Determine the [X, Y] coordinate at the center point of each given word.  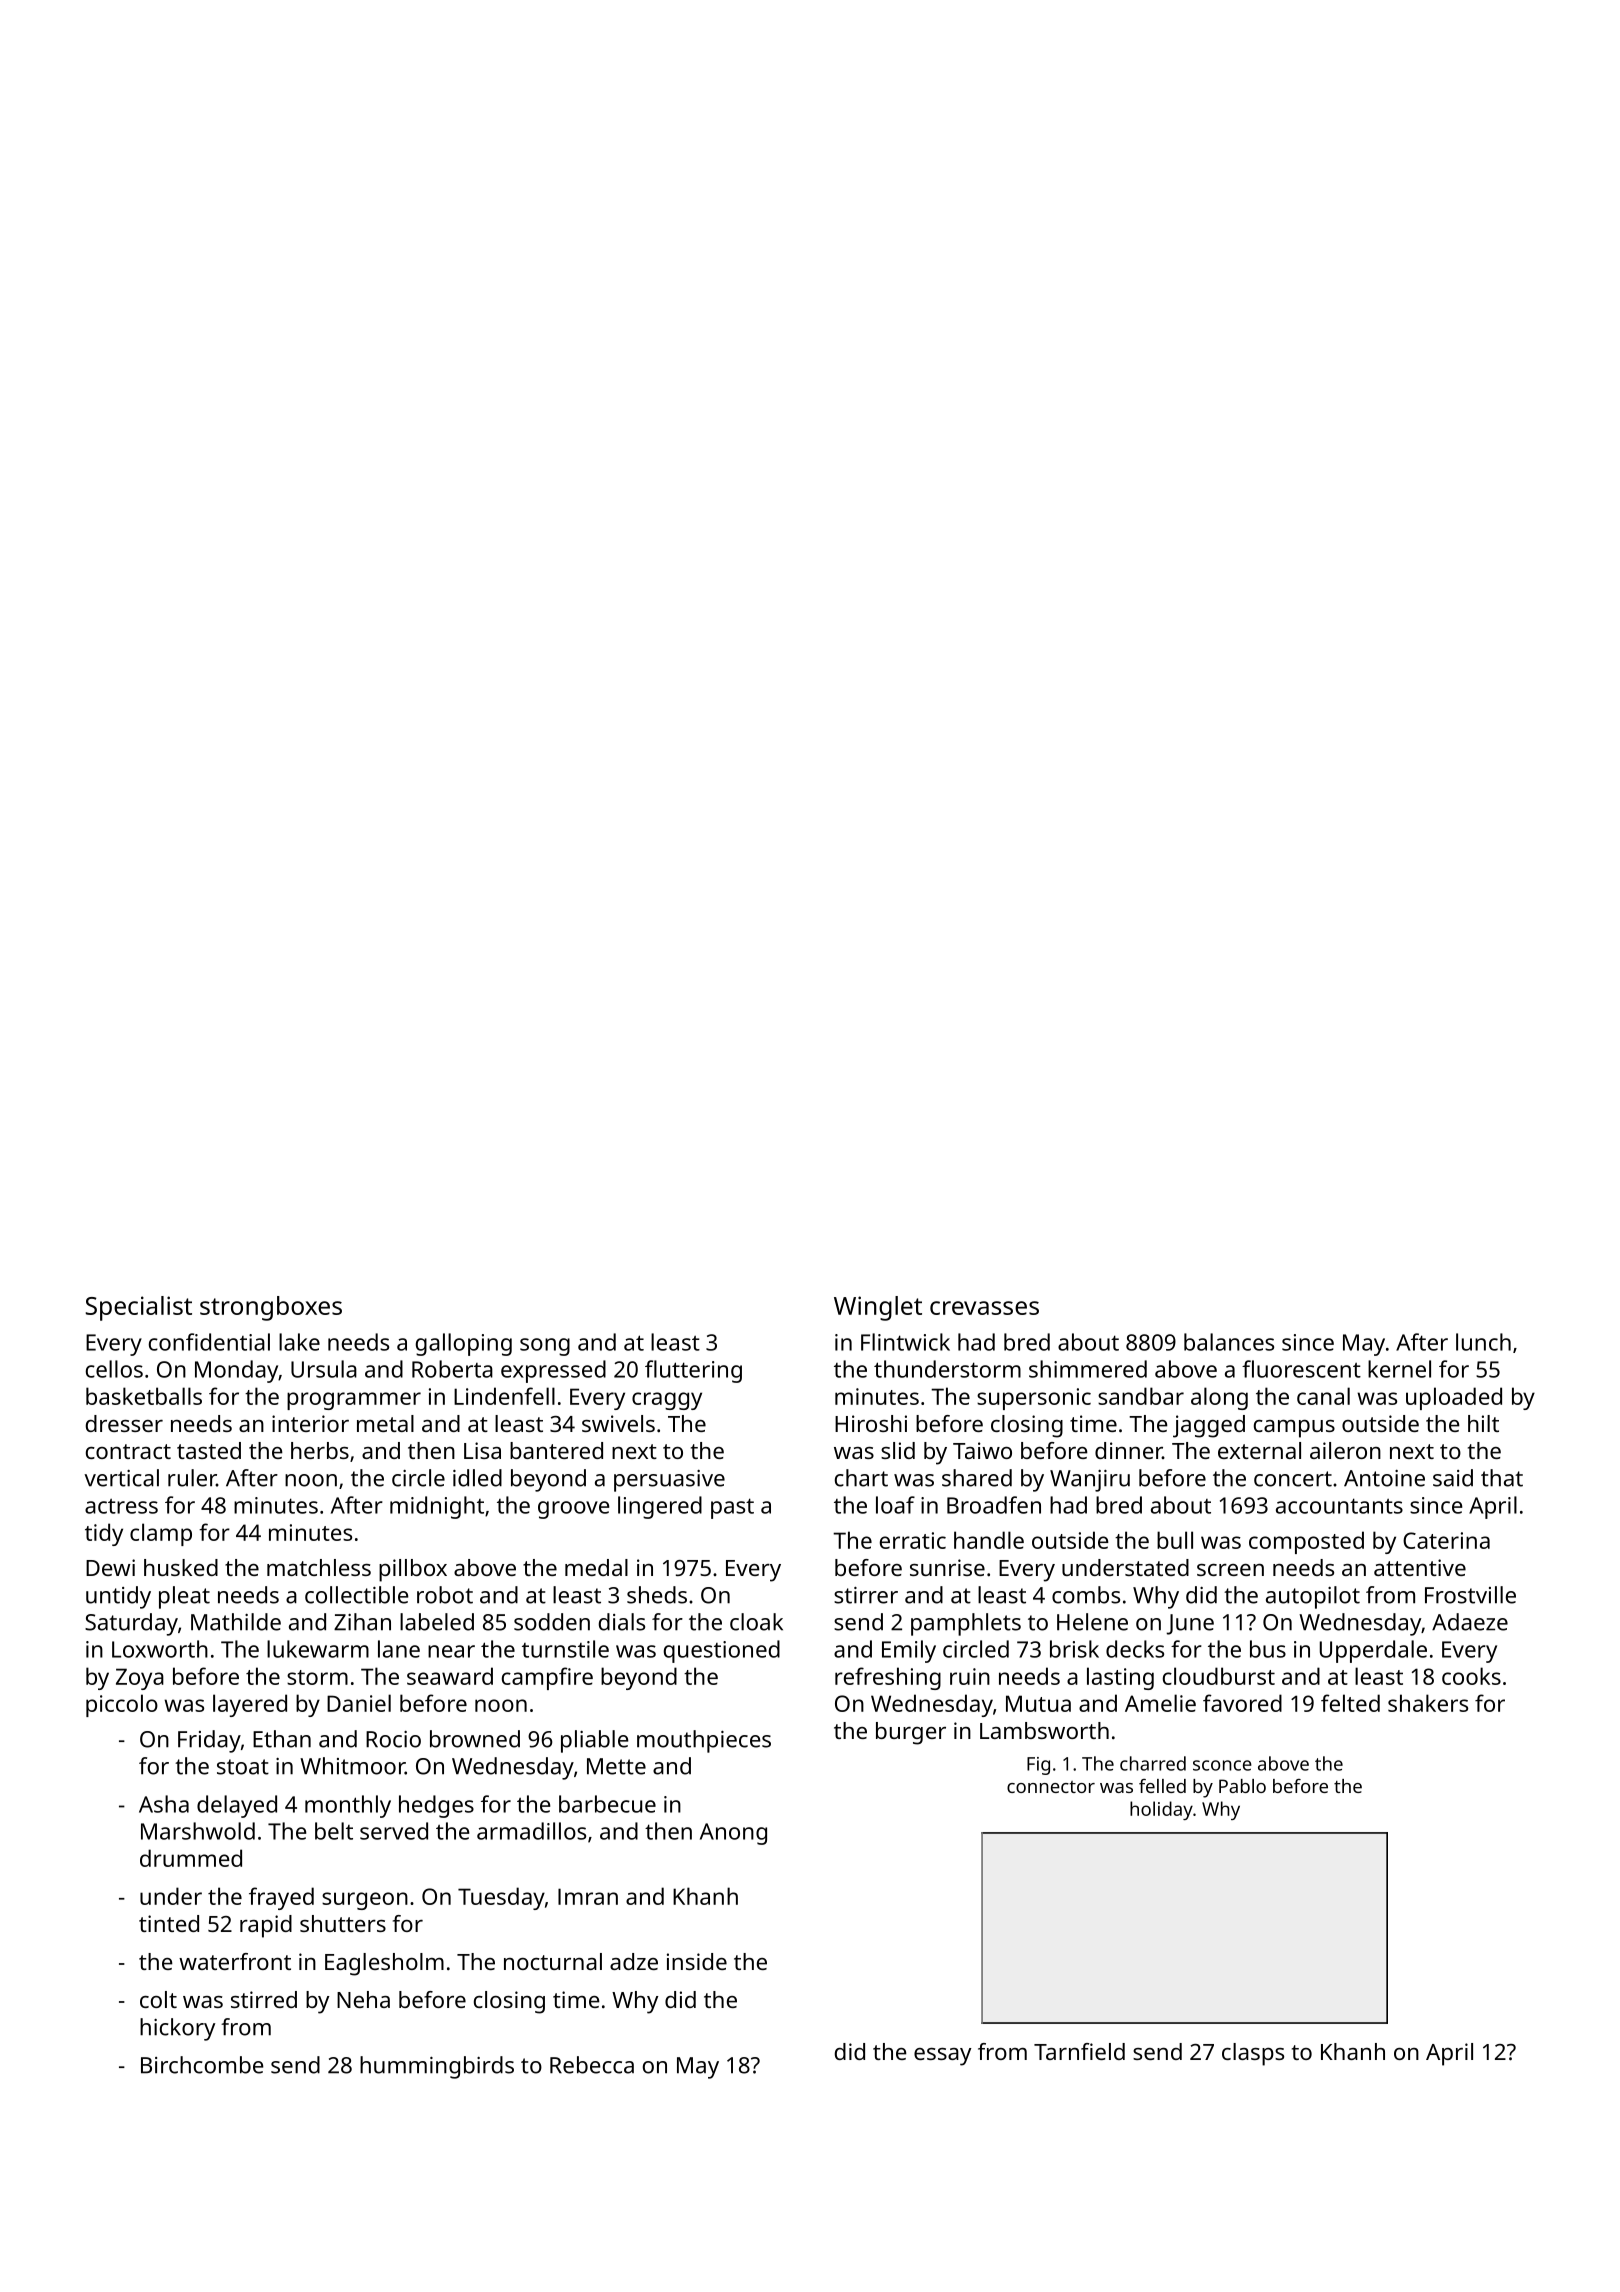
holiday [1161, 1810]
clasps [1253, 2054]
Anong [733, 1834]
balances [1229, 1342]
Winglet [878, 1308]
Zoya [140, 1679]
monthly [348, 1806]
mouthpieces [704, 1741]
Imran [588, 1896]
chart [861, 1478]
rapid [266, 1926]
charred [1153, 1763]
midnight [437, 1507]
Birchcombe [202, 2065]
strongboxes [271, 1308]
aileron [1345, 1450]
